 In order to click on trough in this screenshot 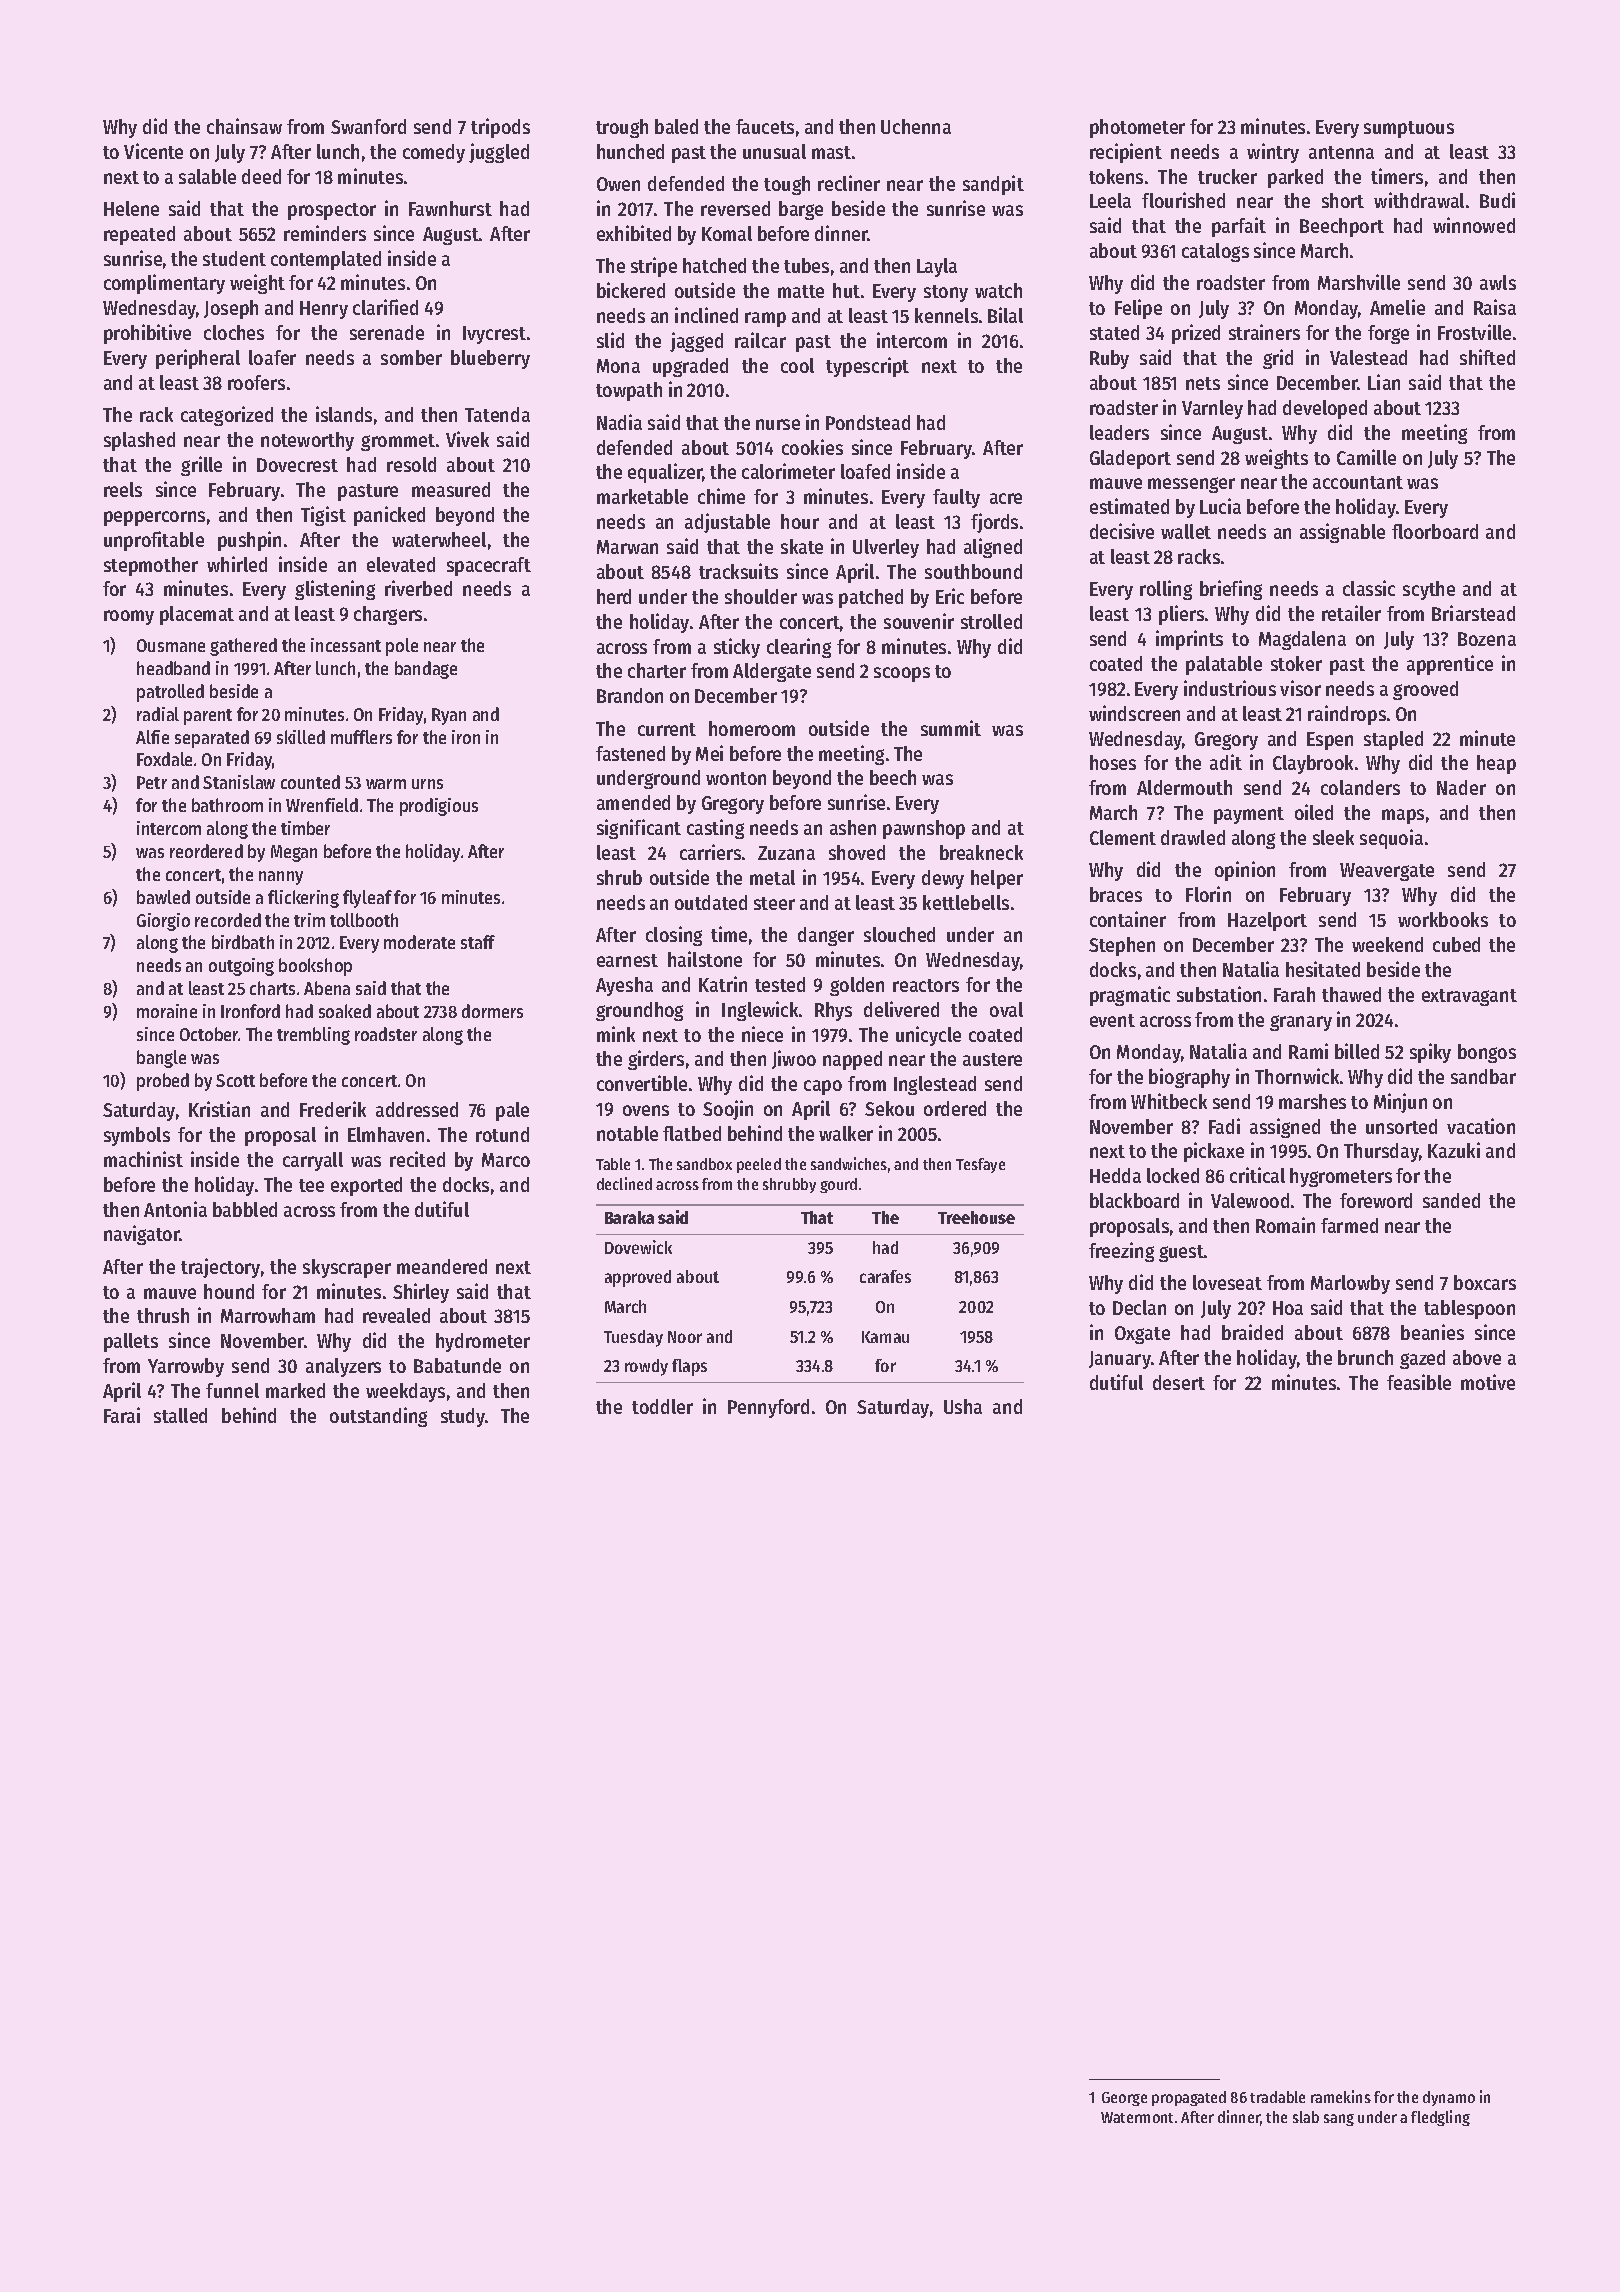, I will do `click(622, 128)`.
